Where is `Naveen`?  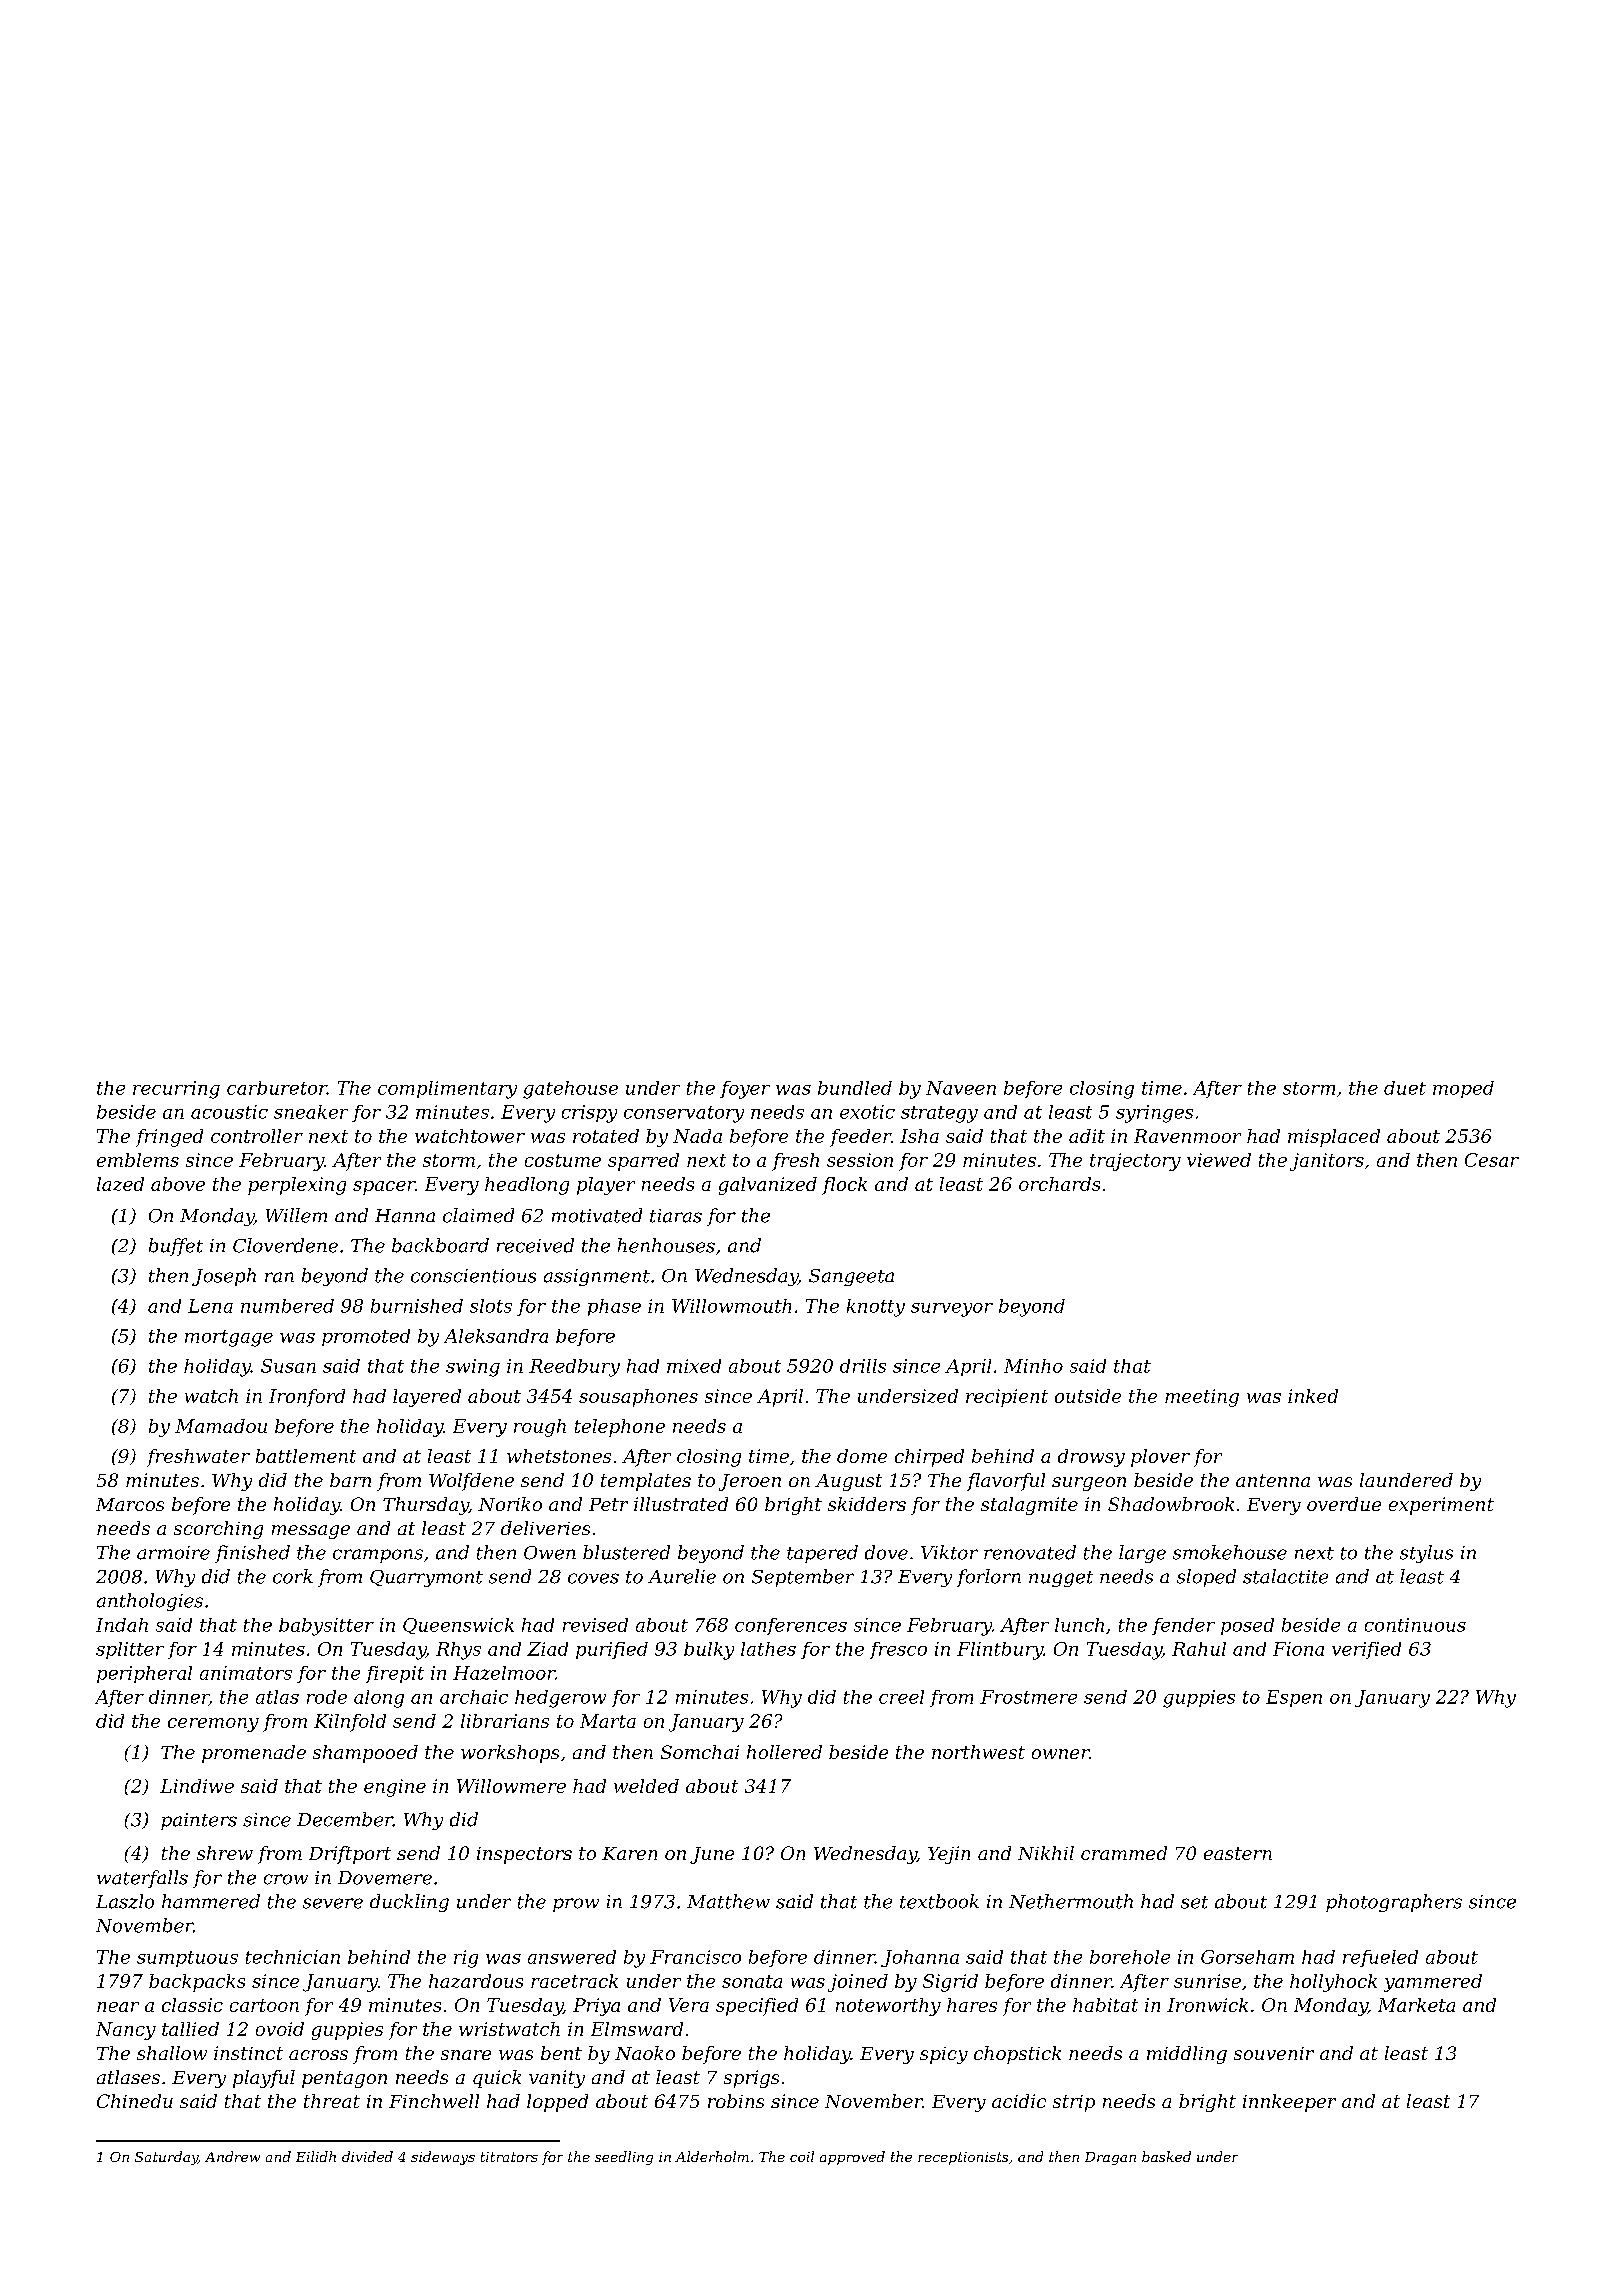 Naveen is located at coordinates (961, 1088).
